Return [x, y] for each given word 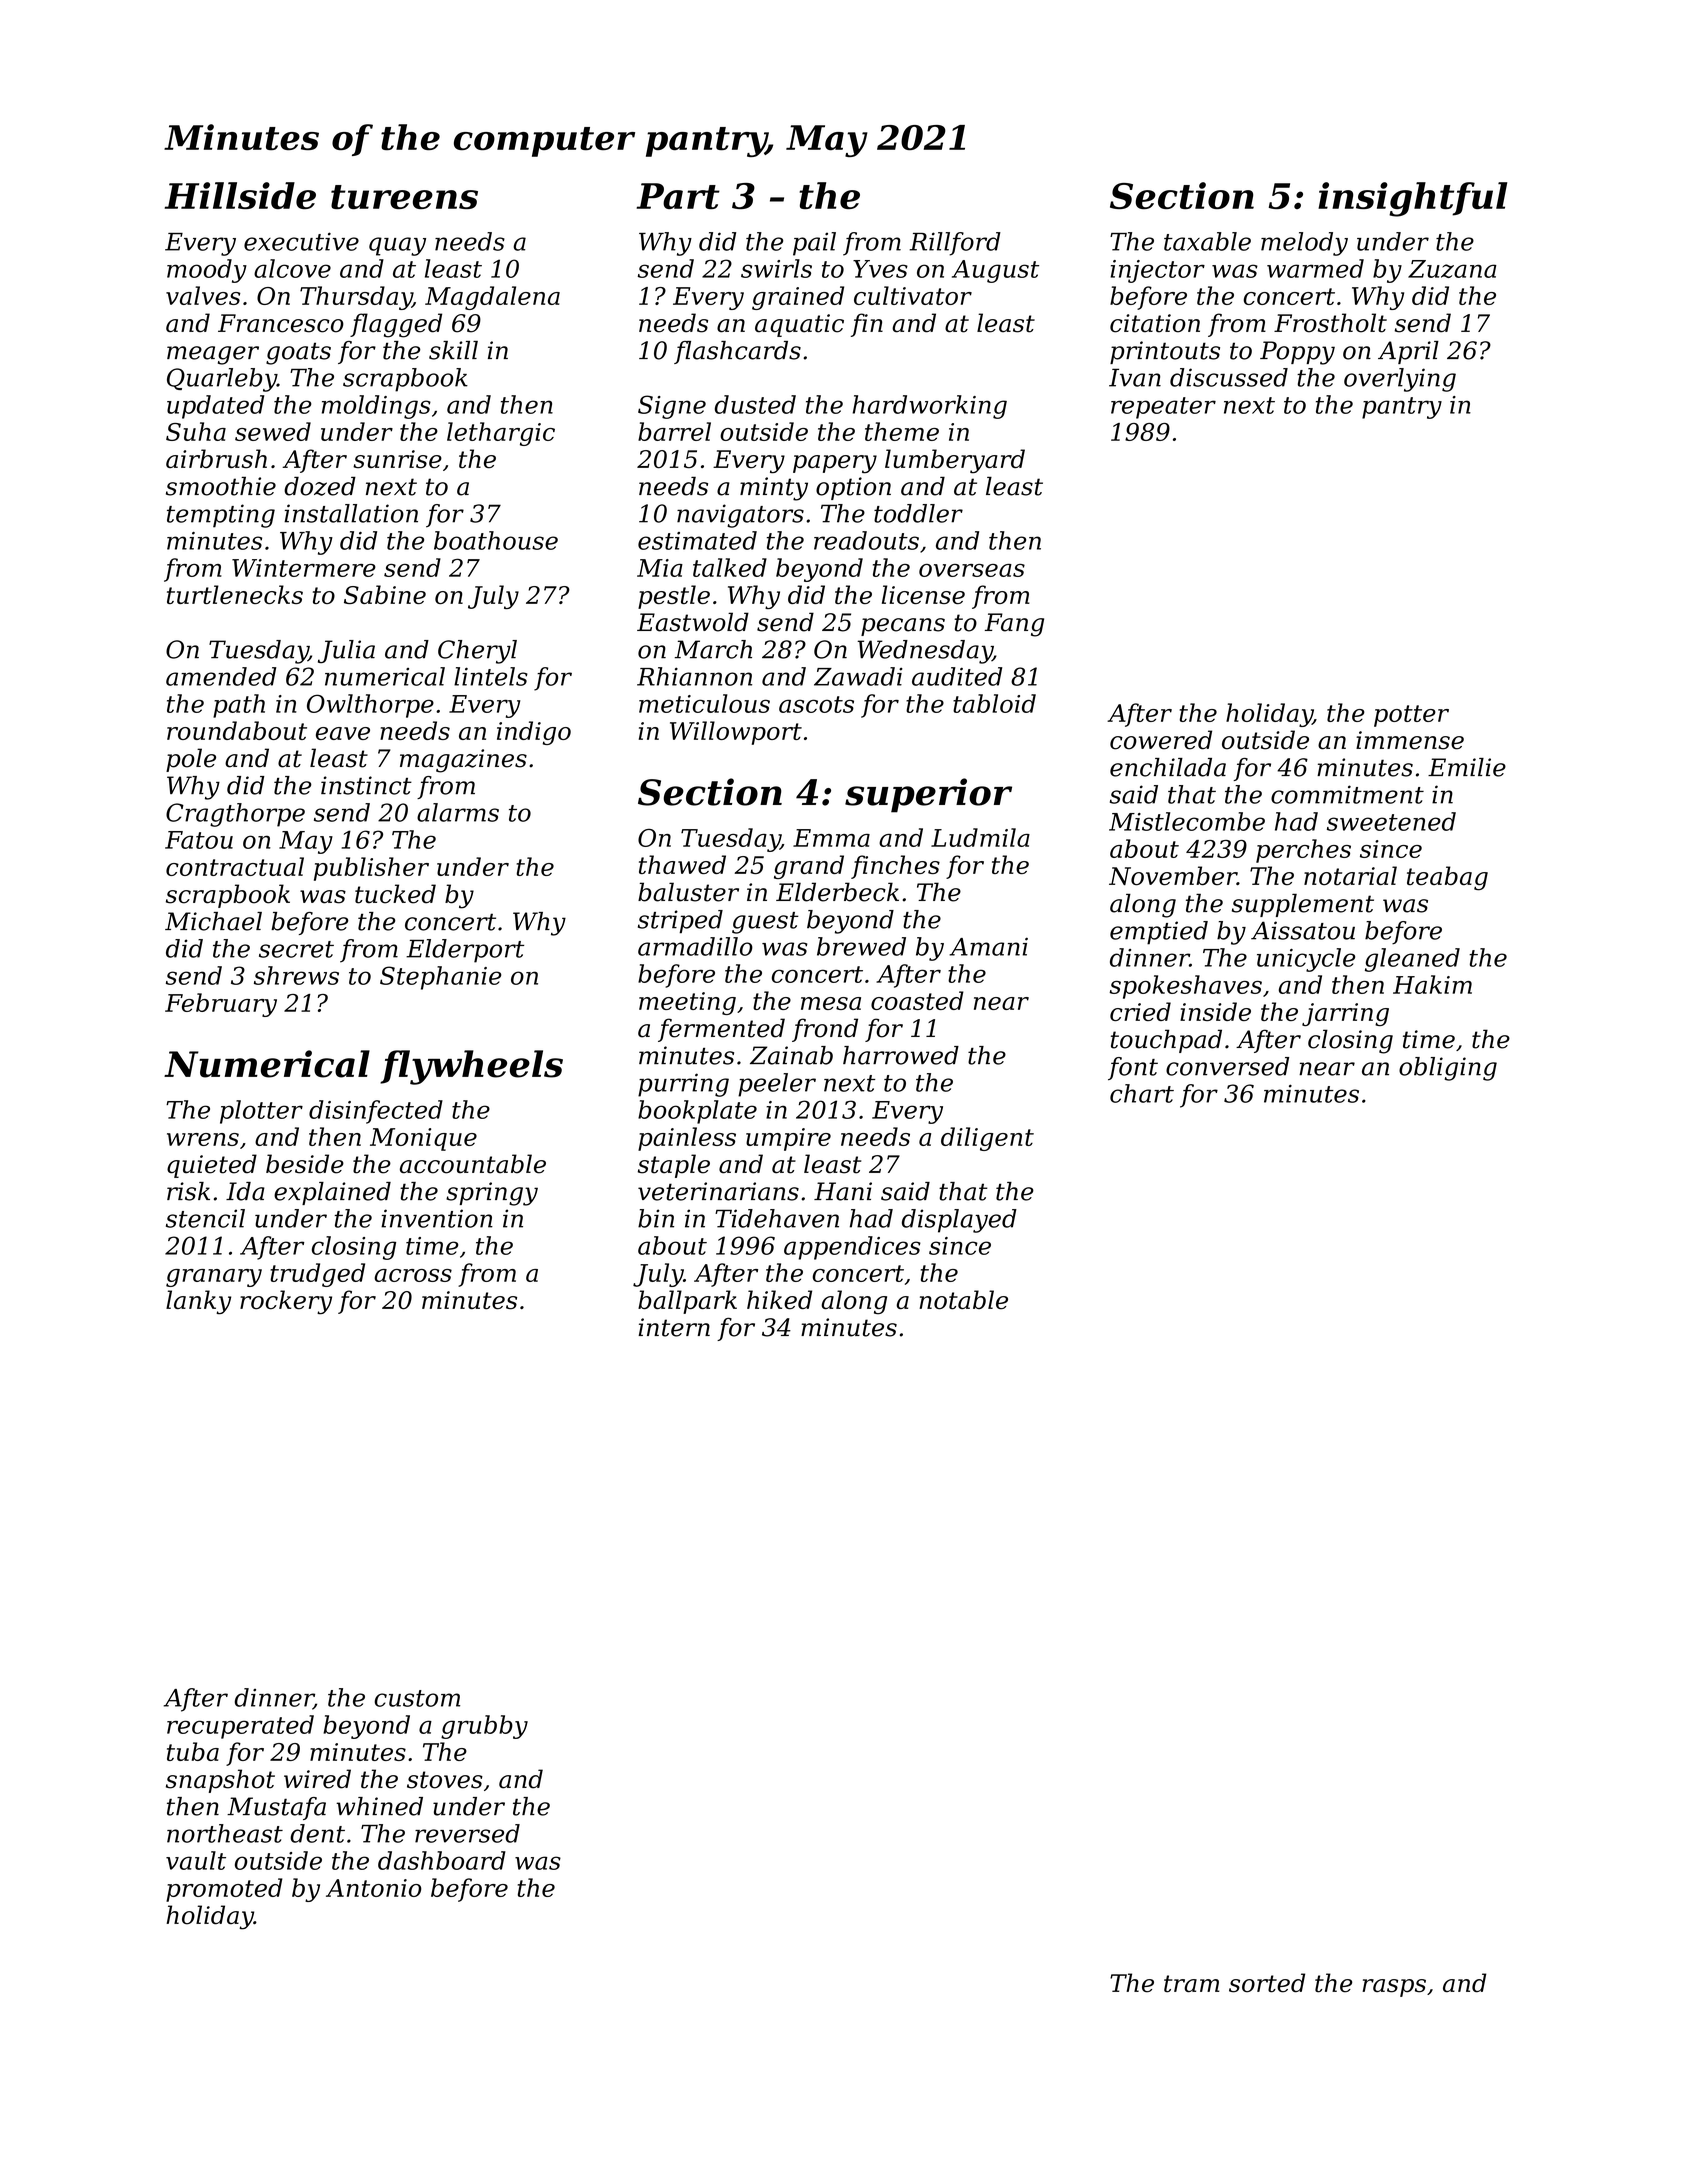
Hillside [240, 195]
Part [678, 196]
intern [674, 1327]
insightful [1412, 199]
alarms [458, 812]
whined [379, 1806]
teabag [1447, 878]
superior [928, 795]
